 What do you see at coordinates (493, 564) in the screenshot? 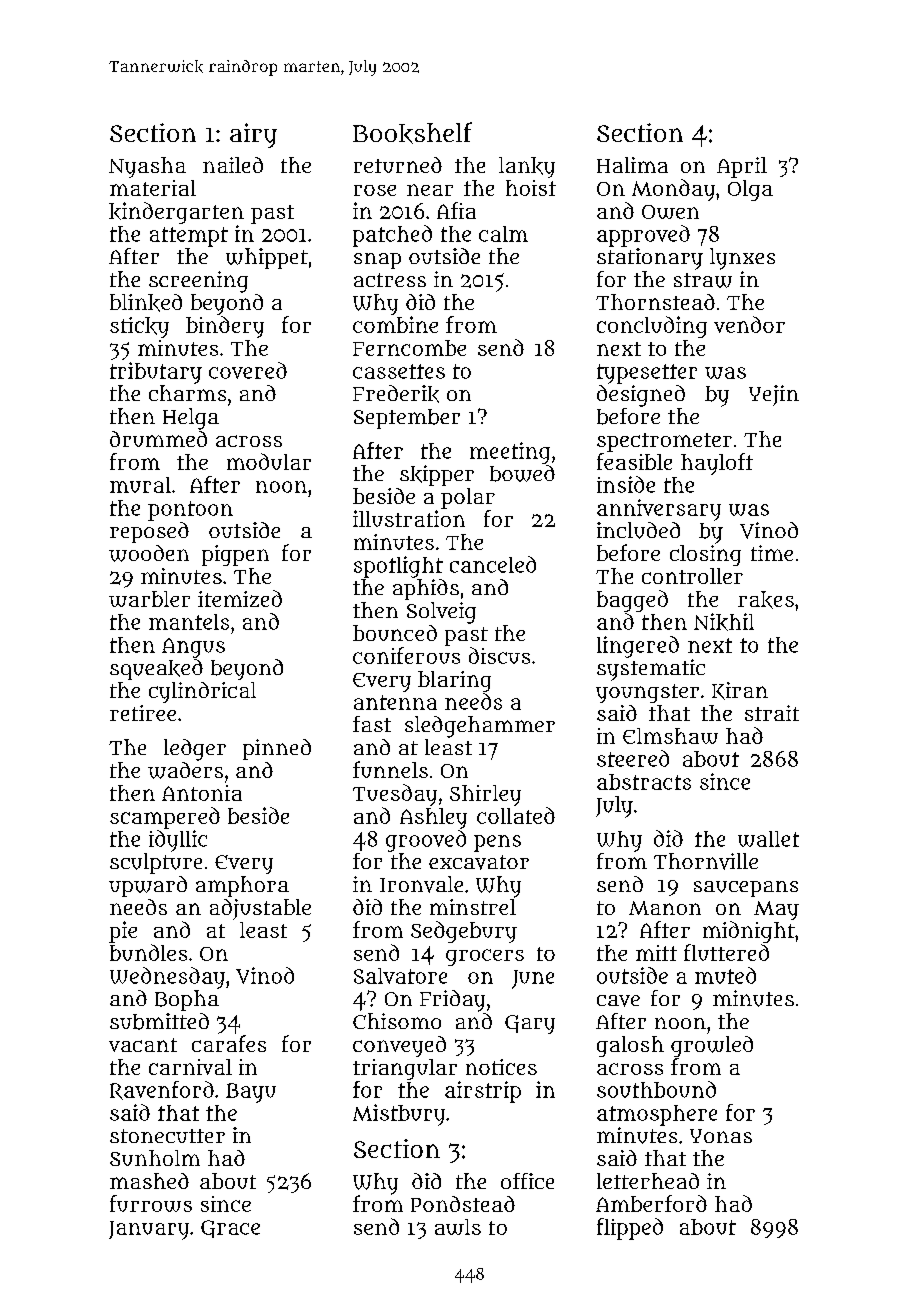
I see `canceled` at bounding box center [493, 564].
